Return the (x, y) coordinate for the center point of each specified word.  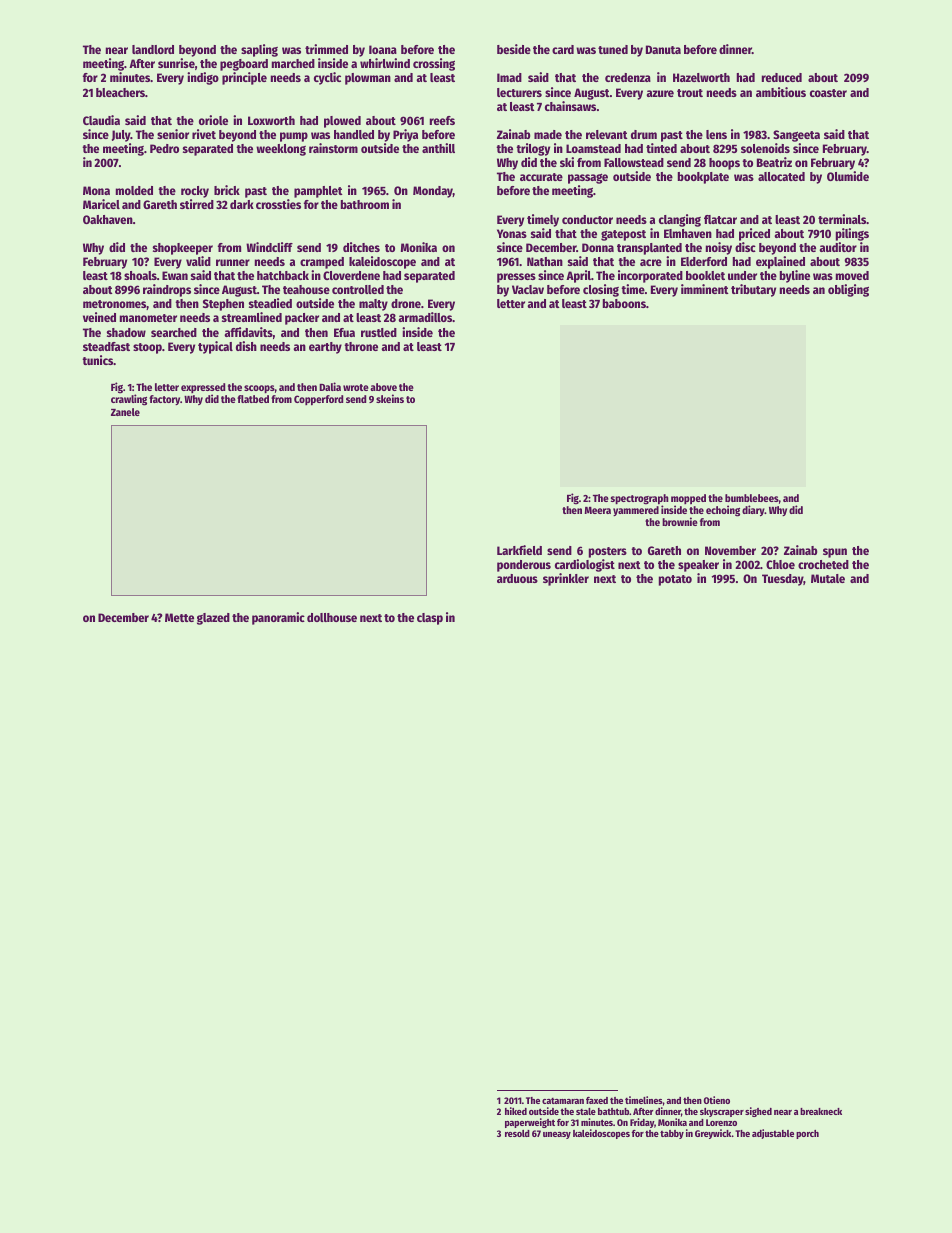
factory (164, 400)
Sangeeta (796, 136)
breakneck (821, 1111)
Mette (179, 617)
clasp (430, 619)
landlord (153, 49)
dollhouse (332, 617)
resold (517, 1133)
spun (835, 553)
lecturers (519, 92)
